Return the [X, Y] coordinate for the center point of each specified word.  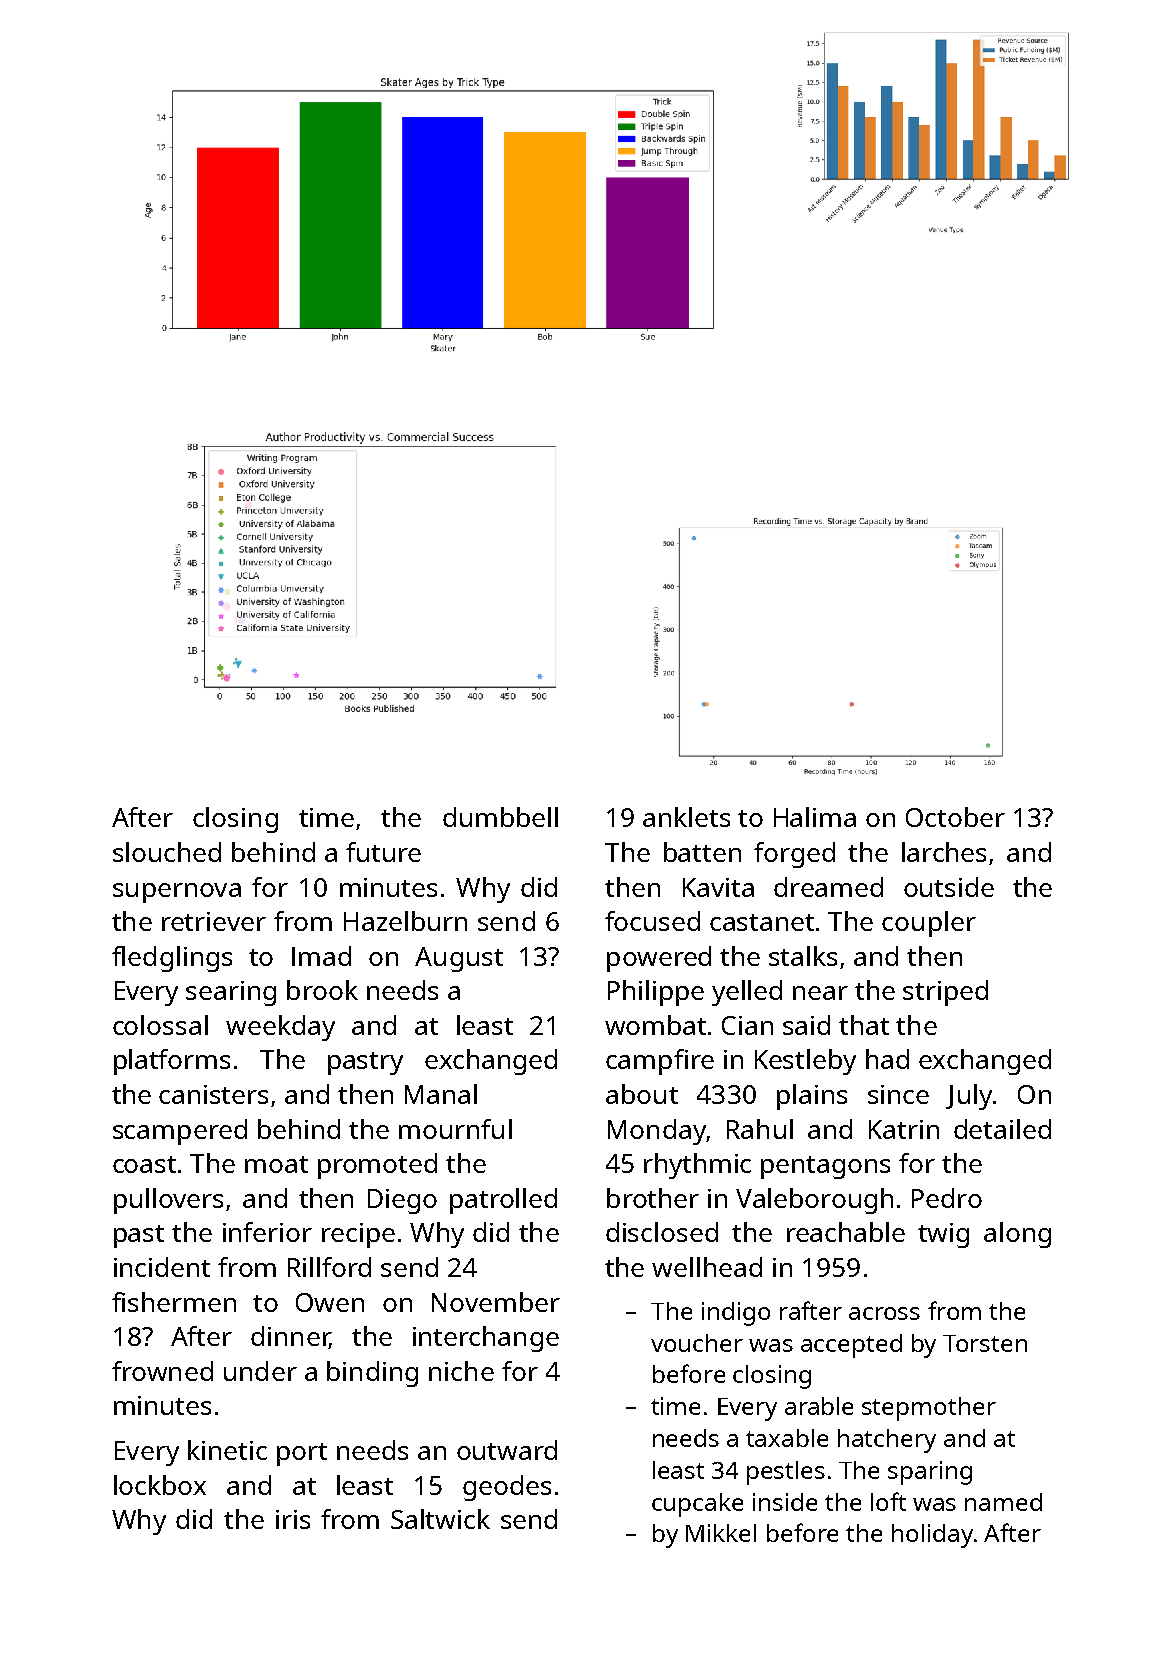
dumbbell [500, 817]
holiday [932, 1536]
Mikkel [721, 1533]
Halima [815, 817]
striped [945, 993]
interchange [486, 1339]
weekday [280, 1028]
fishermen [174, 1302]
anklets [686, 817]
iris [293, 1519]
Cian [747, 1025]
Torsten [985, 1343]
